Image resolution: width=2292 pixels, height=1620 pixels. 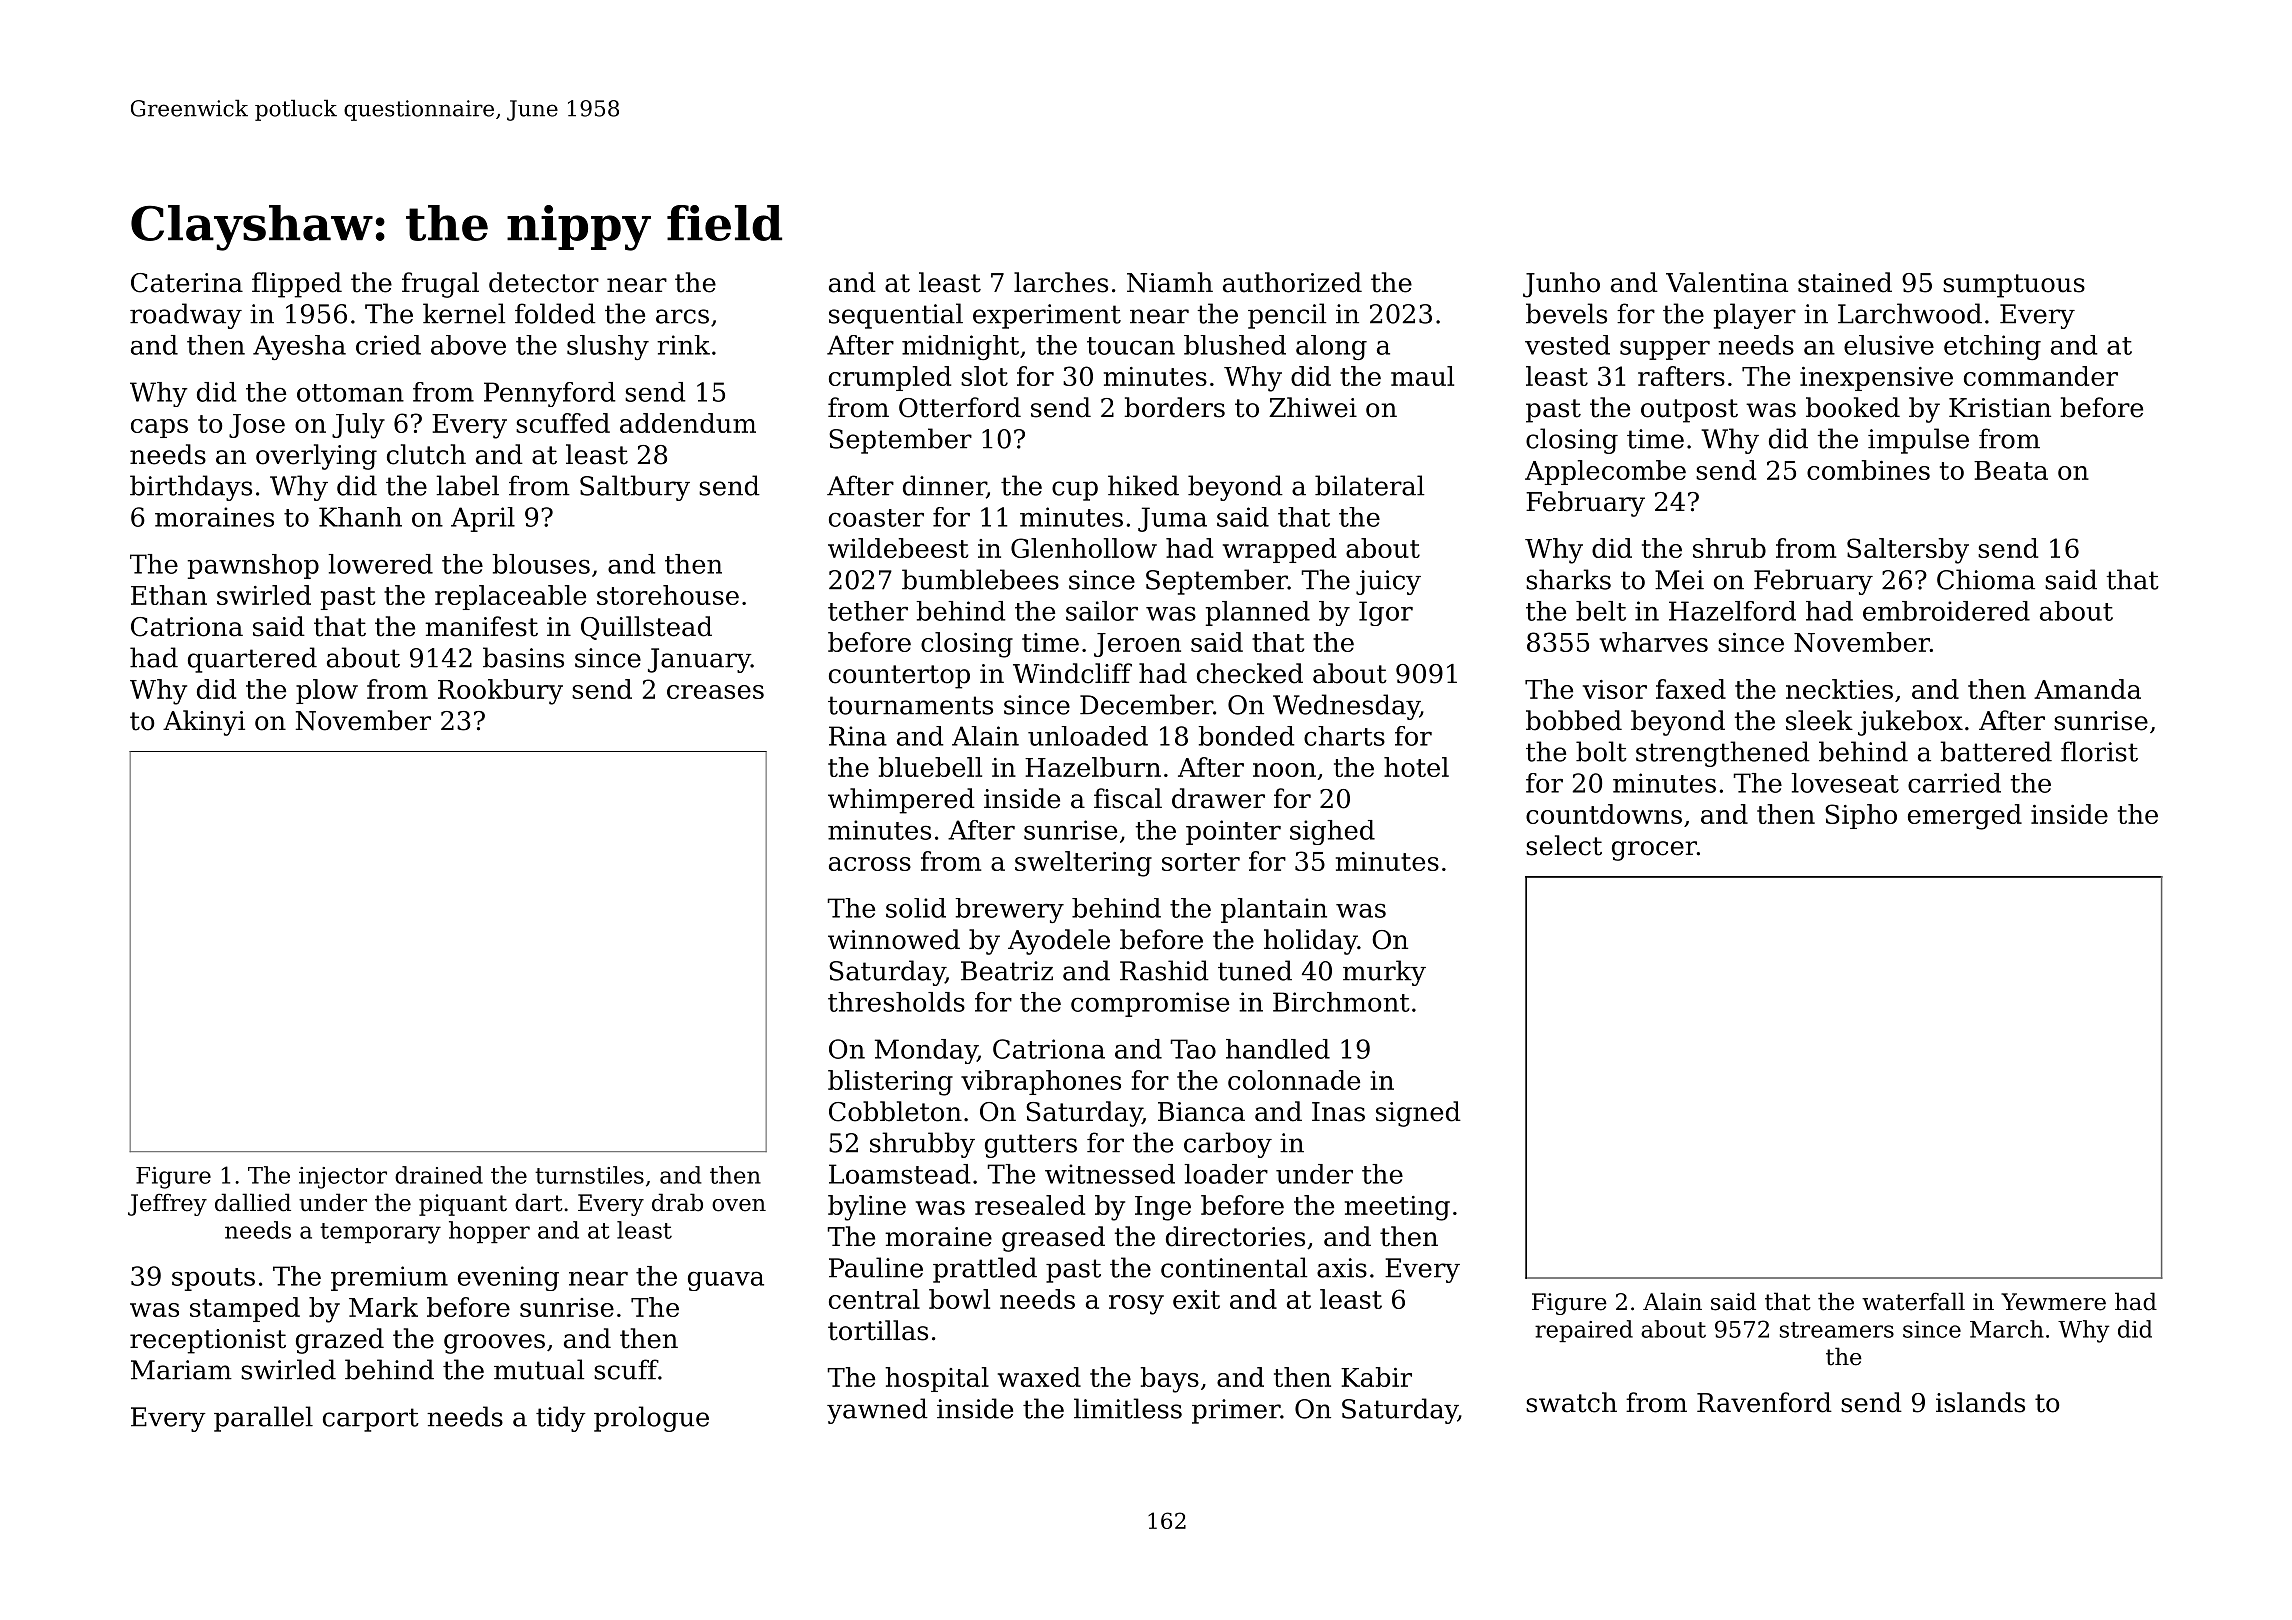 I want to click on bolt, so click(x=1601, y=751).
